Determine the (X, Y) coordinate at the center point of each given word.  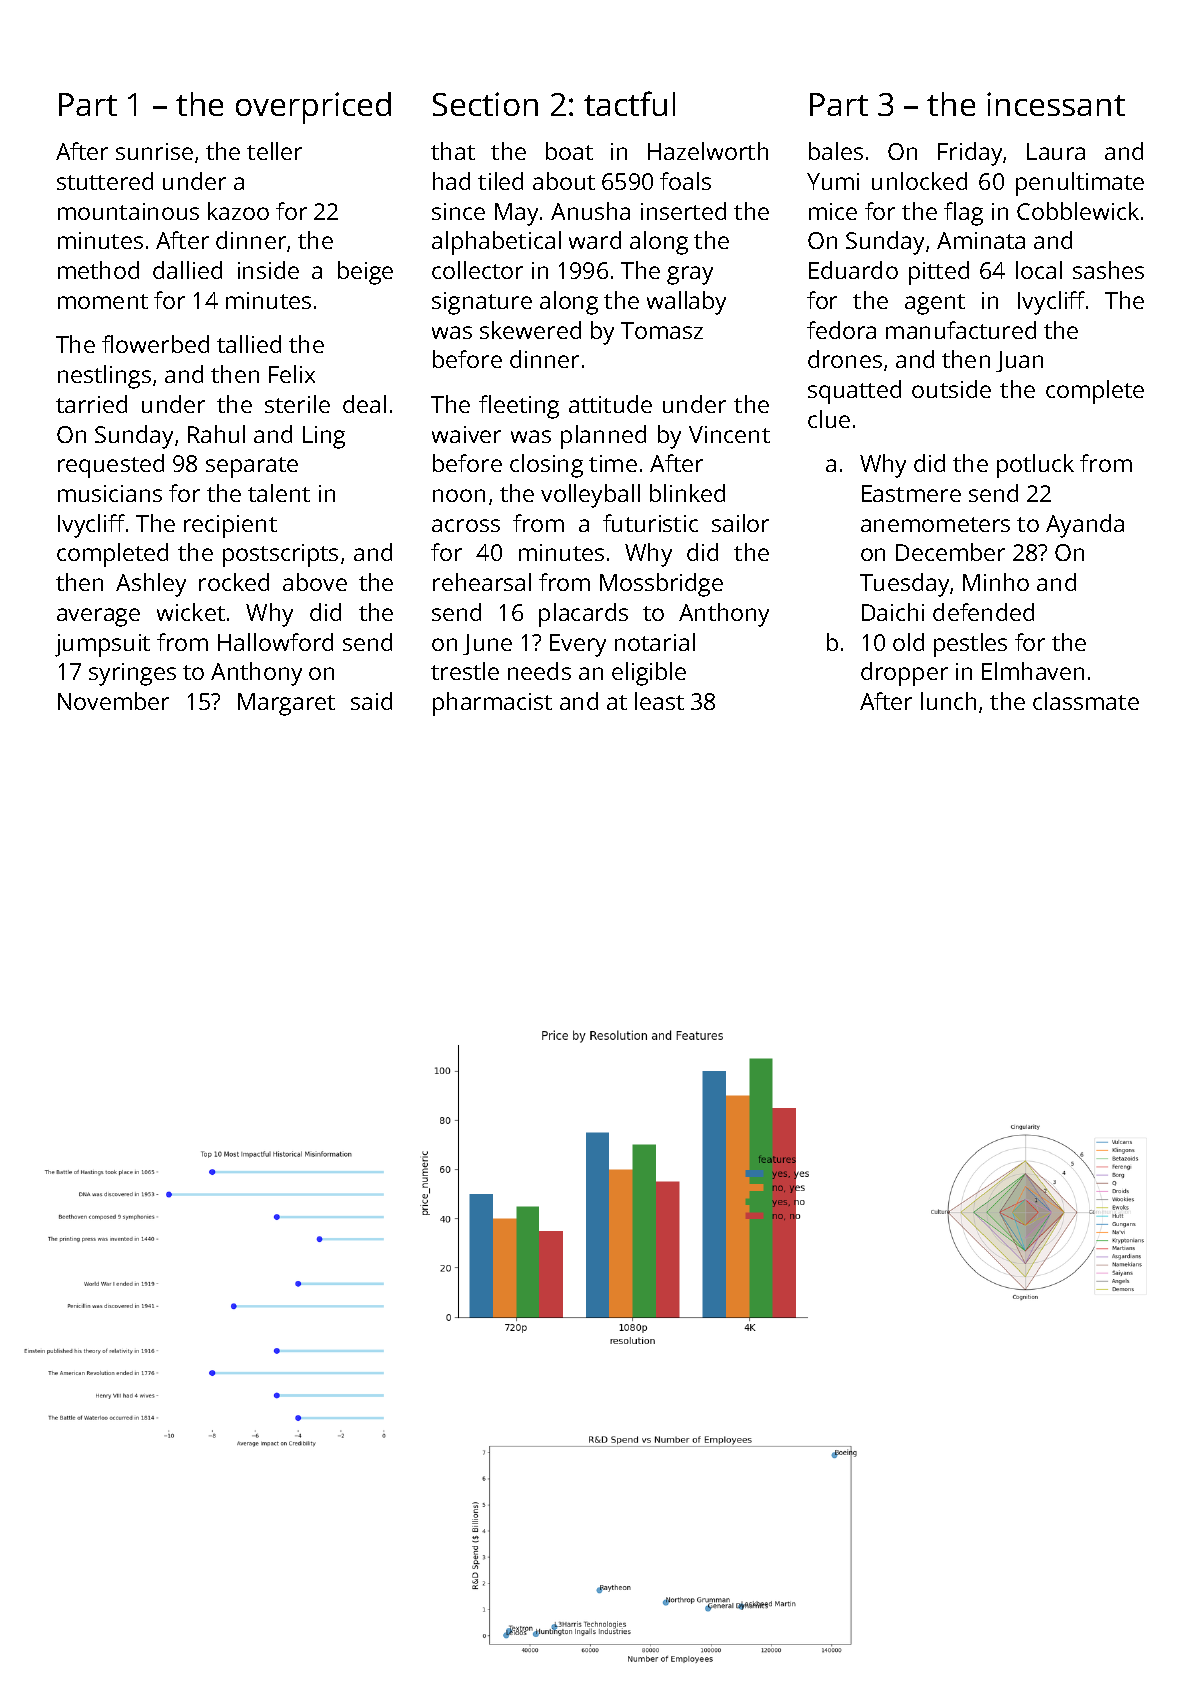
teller (274, 151)
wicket (191, 612)
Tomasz (662, 330)
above (315, 582)
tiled (500, 181)
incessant (1056, 104)
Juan (1019, 361)
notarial (655, 642)
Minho (996, 582)
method (98, 270)
